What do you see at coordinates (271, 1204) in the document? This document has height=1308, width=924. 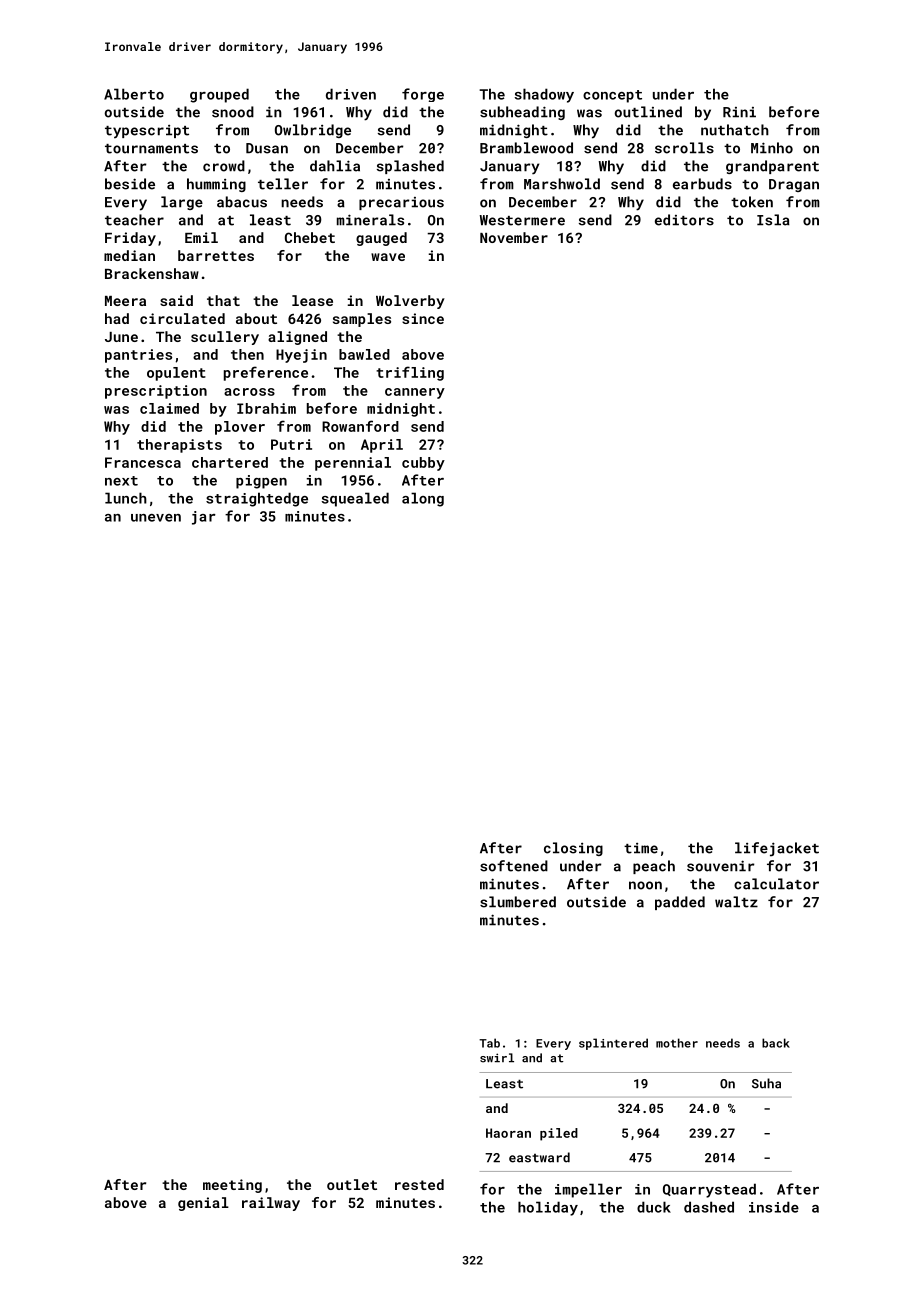 I see `railway` at bounding box center [271, 1204].
